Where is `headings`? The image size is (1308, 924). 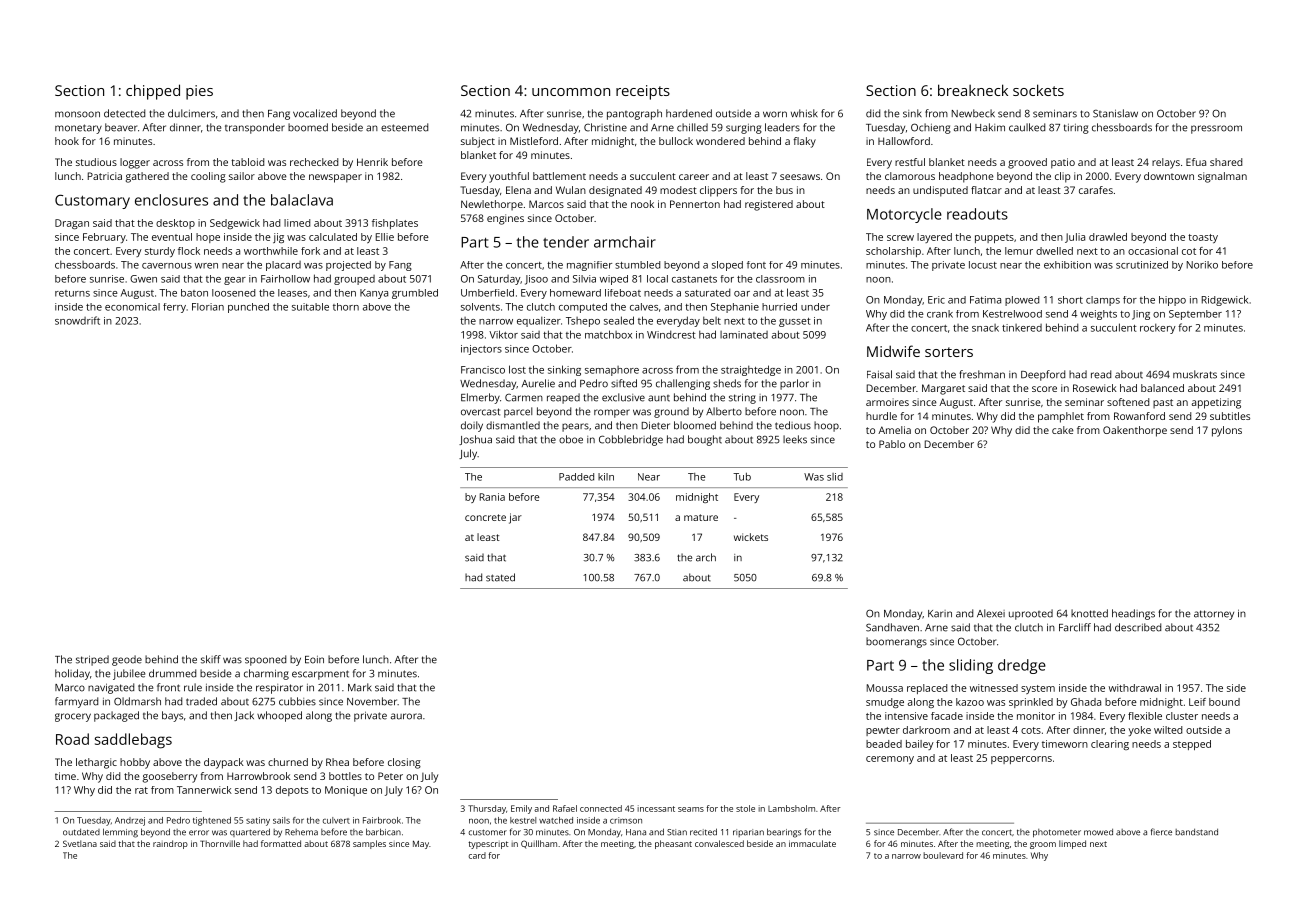 headings is located at coordinates (1133, 614).
